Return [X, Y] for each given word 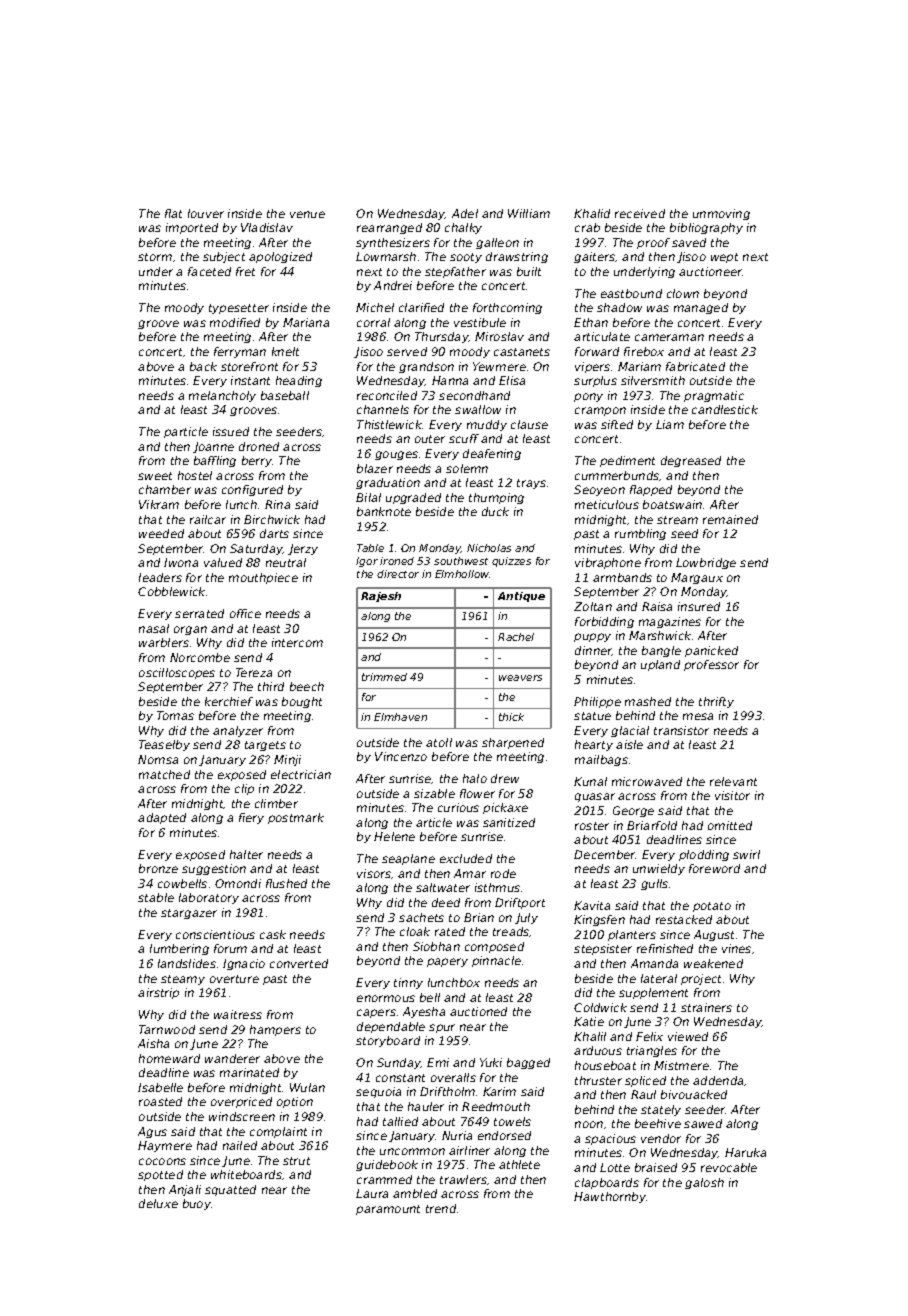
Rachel [516, 637]
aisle [629, 744]
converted [299, 963]
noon [589, 1124]
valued [223, 562]
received [640, 213]
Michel [375, 307]
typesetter [239, 309]
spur [442, 1028]
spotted [160, 1175]
